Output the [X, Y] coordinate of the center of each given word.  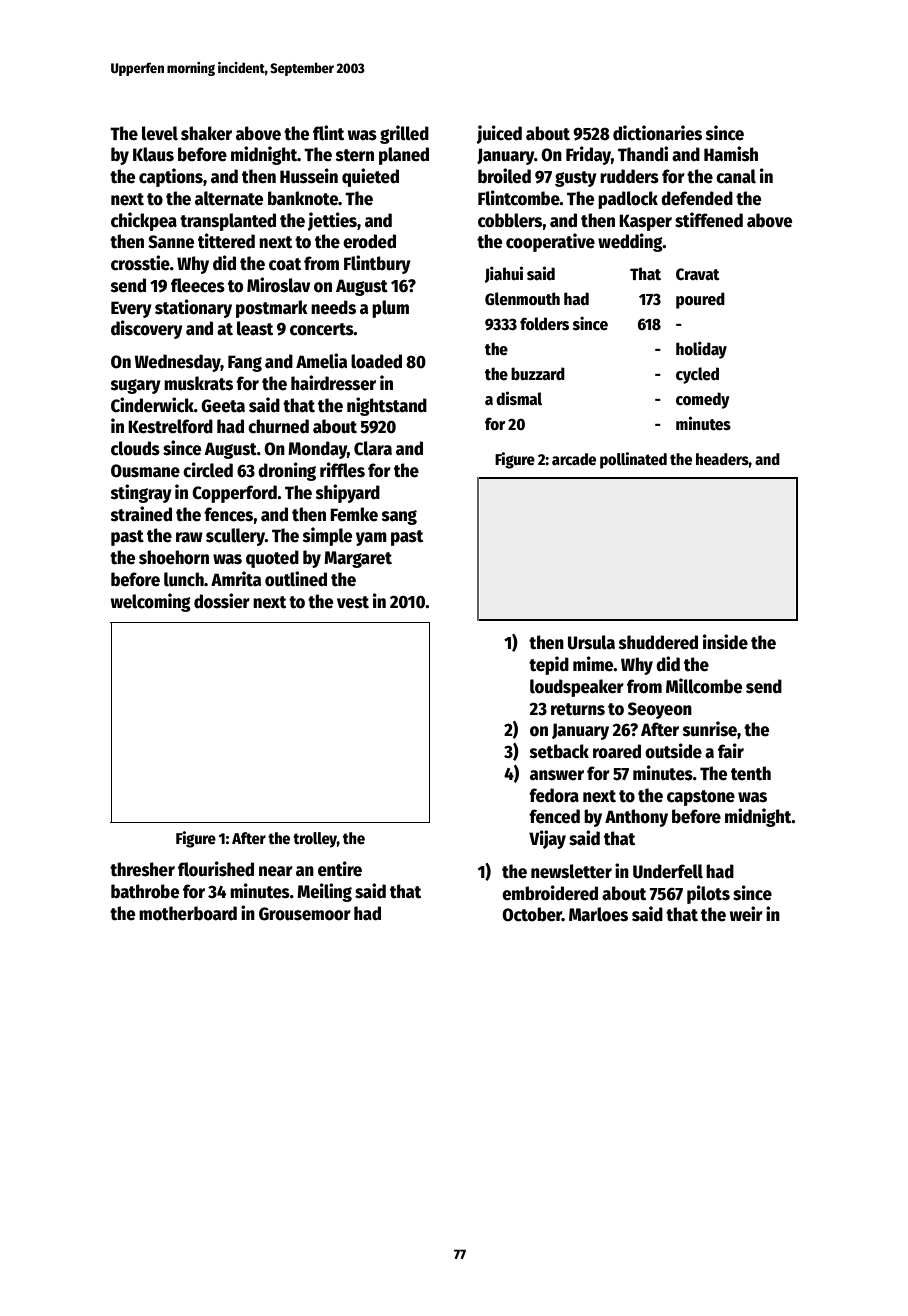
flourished [216, 869]
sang [399, 517]
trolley [315, 840]
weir [746, 914]
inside [725, 642]
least [255, 328]
